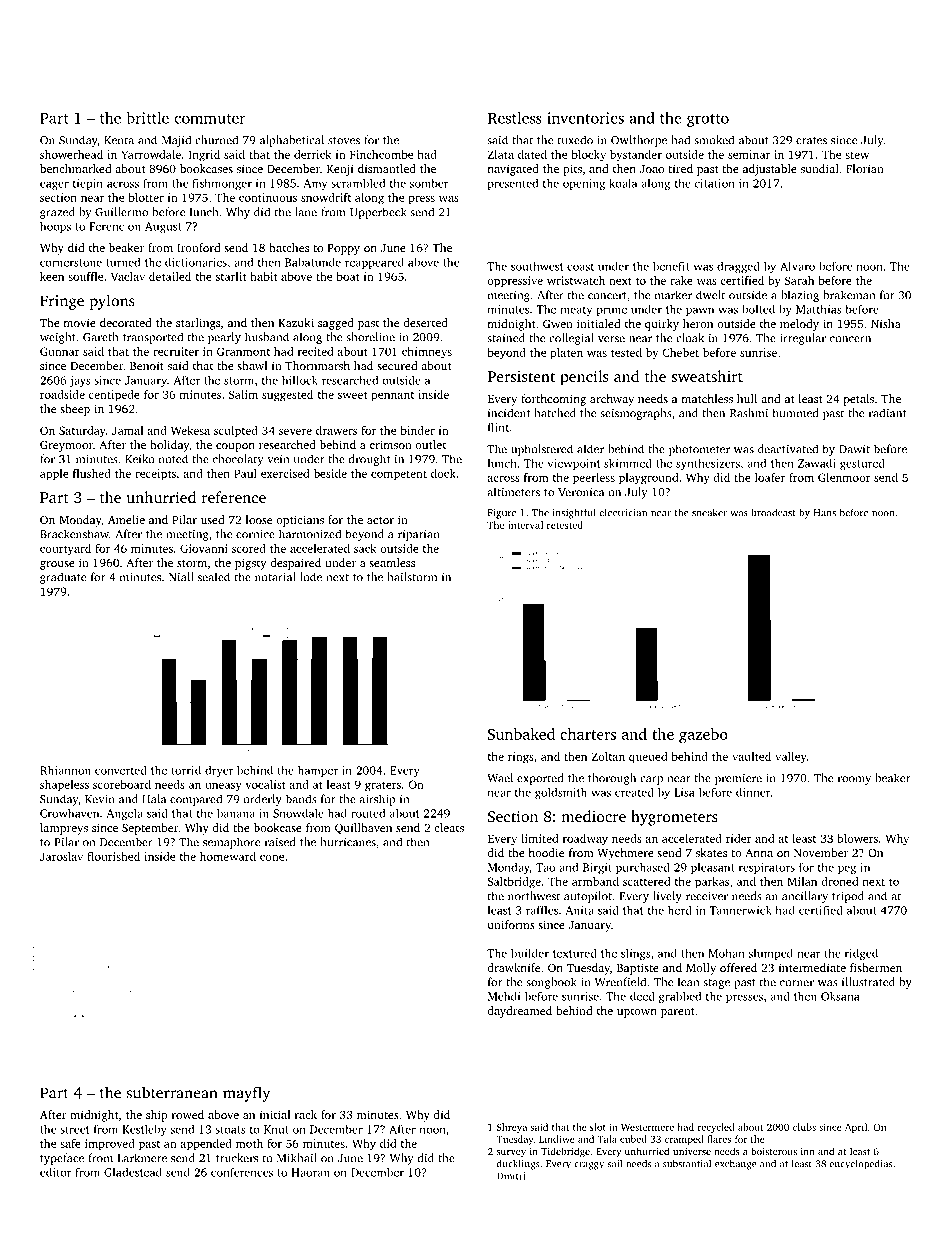 This document has height=1233, width=952. What do you see at coordinates (181, 577) in the document?
I see `Niall` at bounding box center [181, 577].
